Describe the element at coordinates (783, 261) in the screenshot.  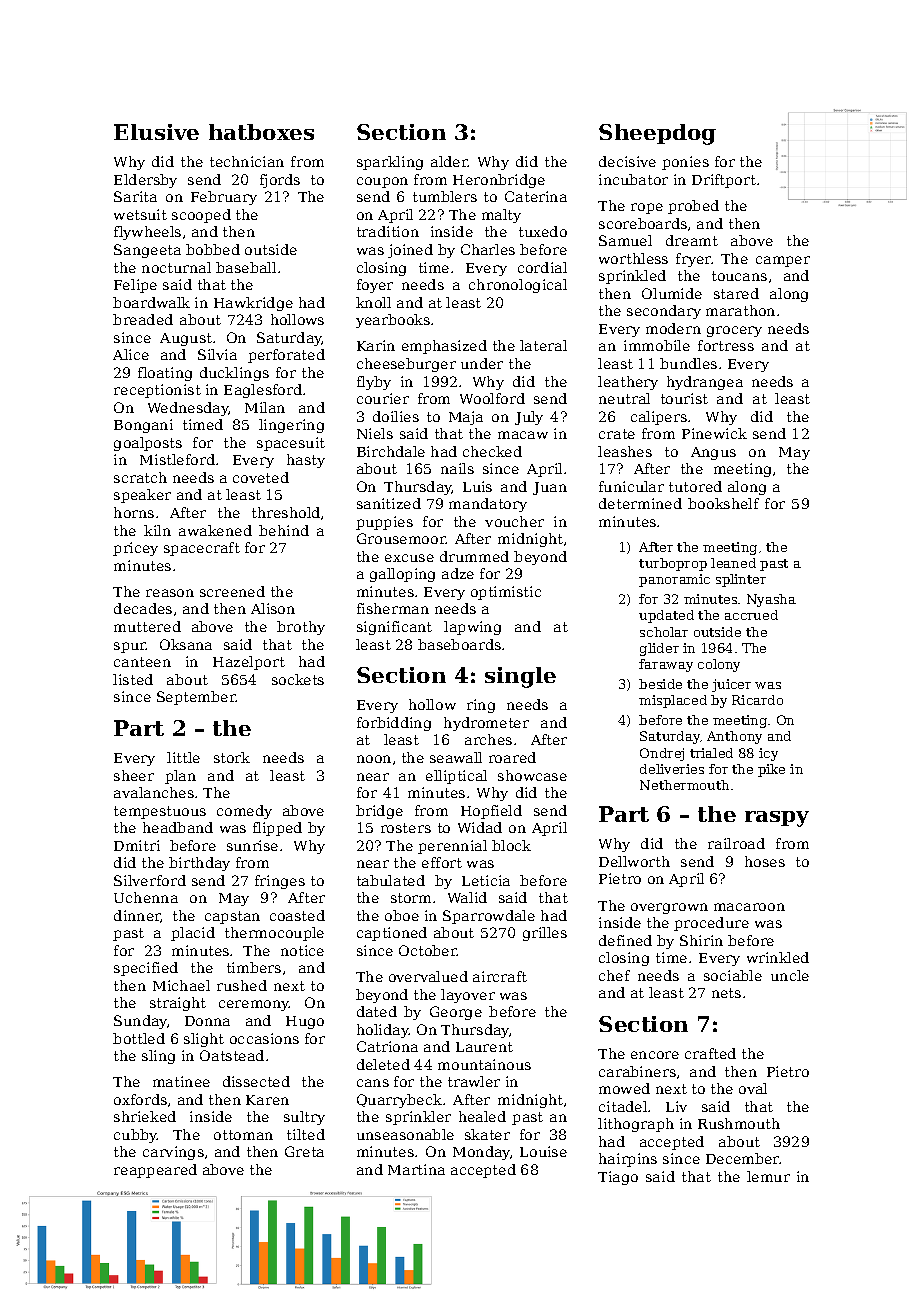
I see `camper` at that location.
